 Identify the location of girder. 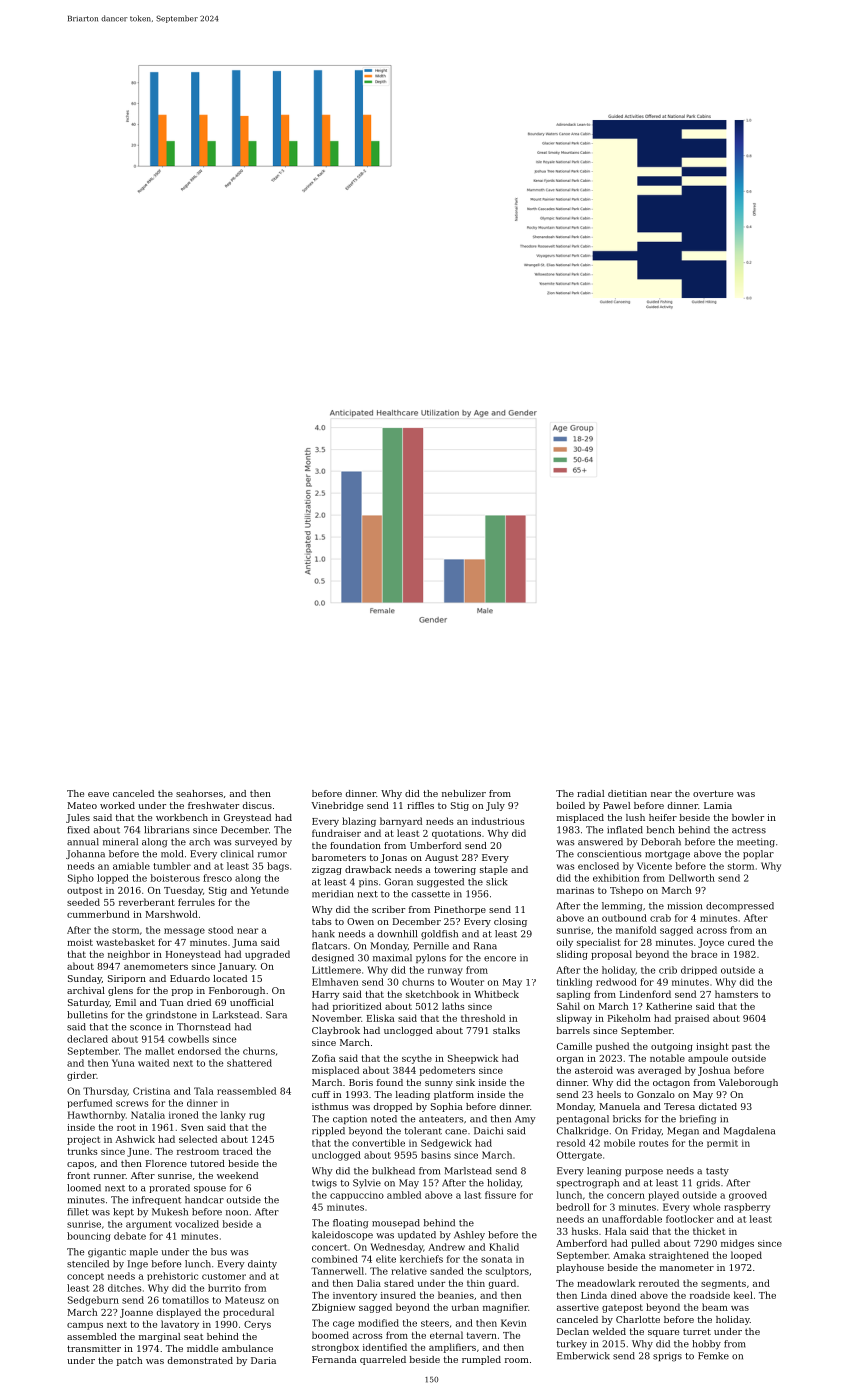
(81, 1076).
